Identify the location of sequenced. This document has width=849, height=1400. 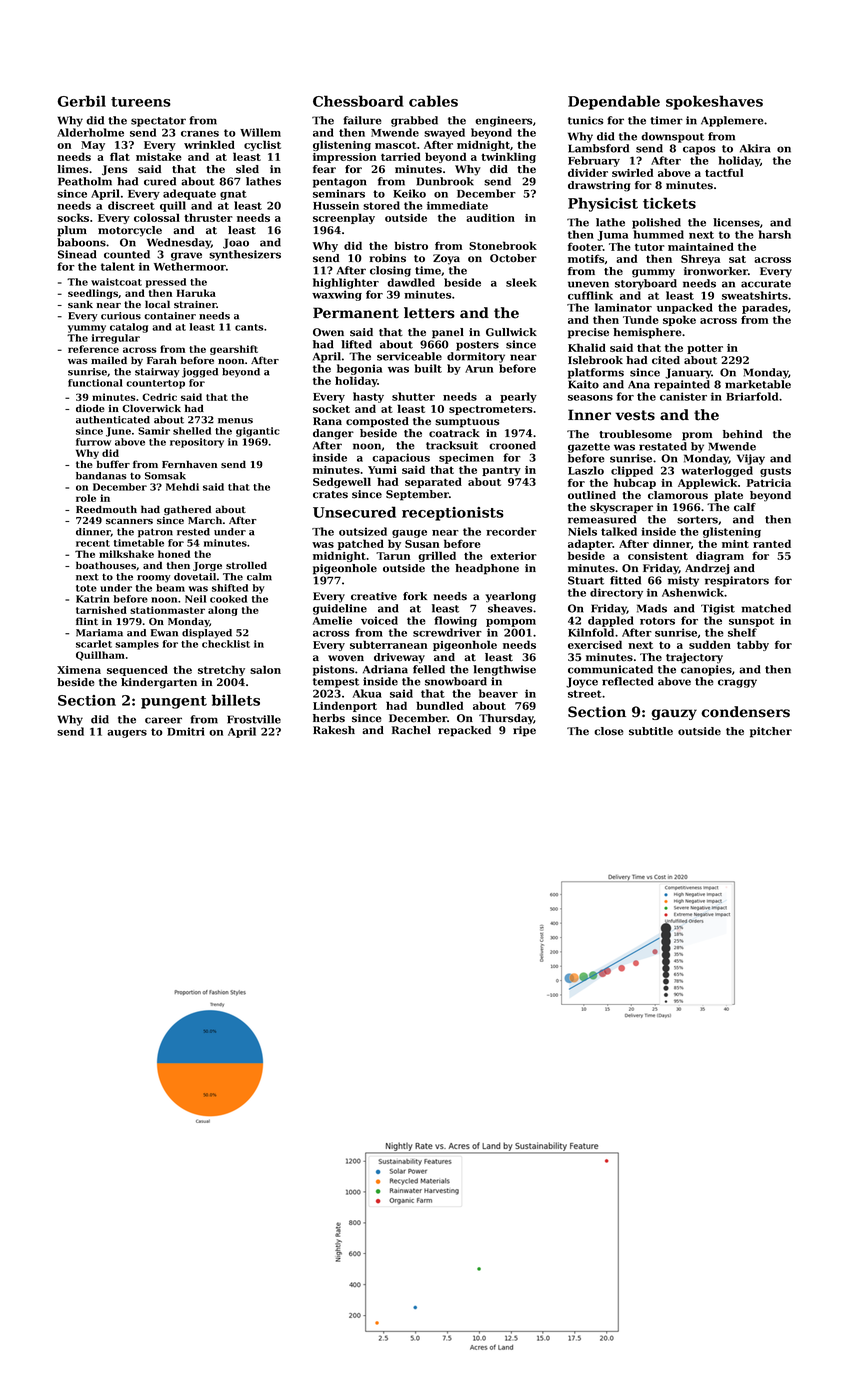
(137, 670).
